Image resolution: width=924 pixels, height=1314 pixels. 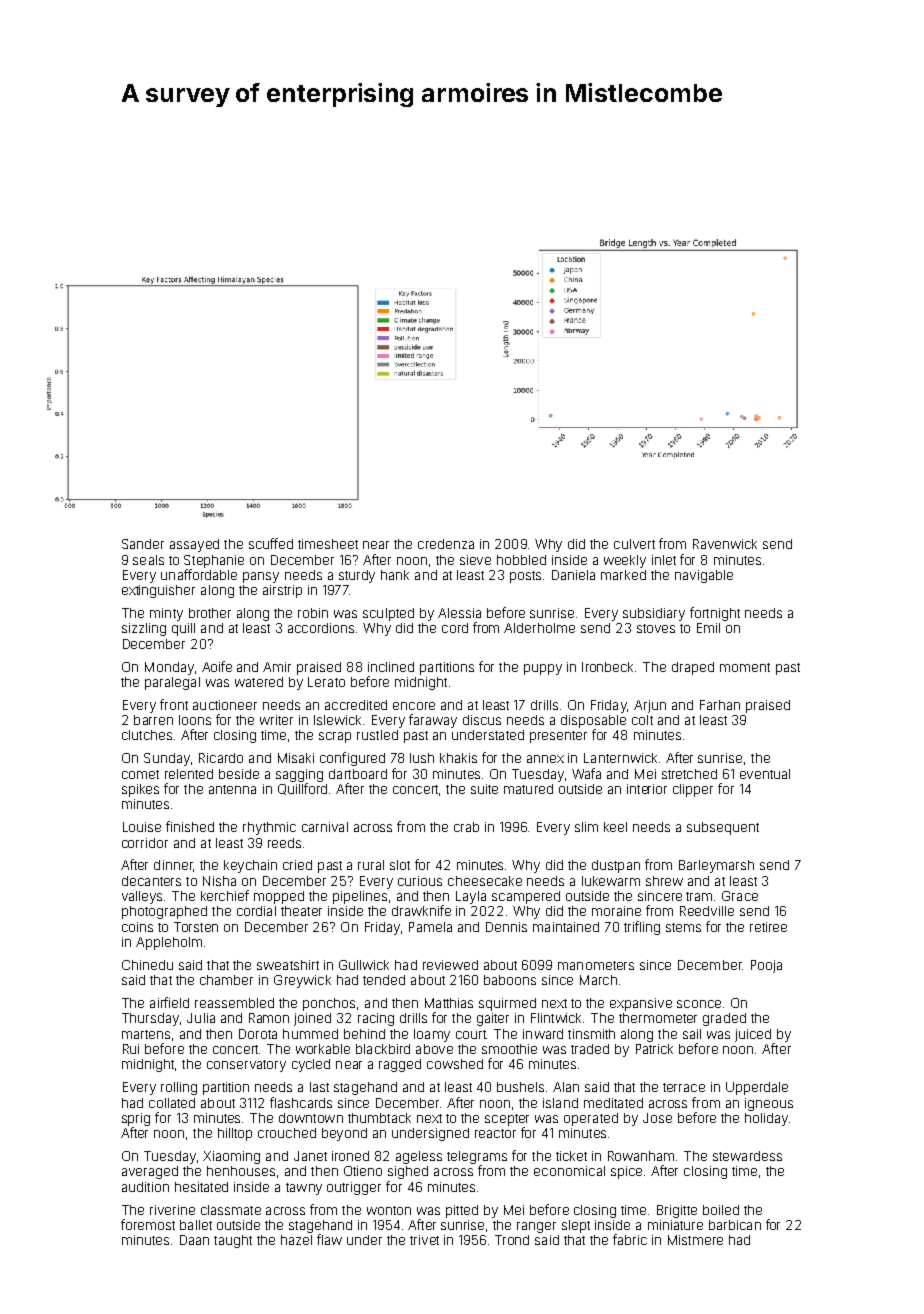 I want to click on credenza, so click(x=446, y=544).
